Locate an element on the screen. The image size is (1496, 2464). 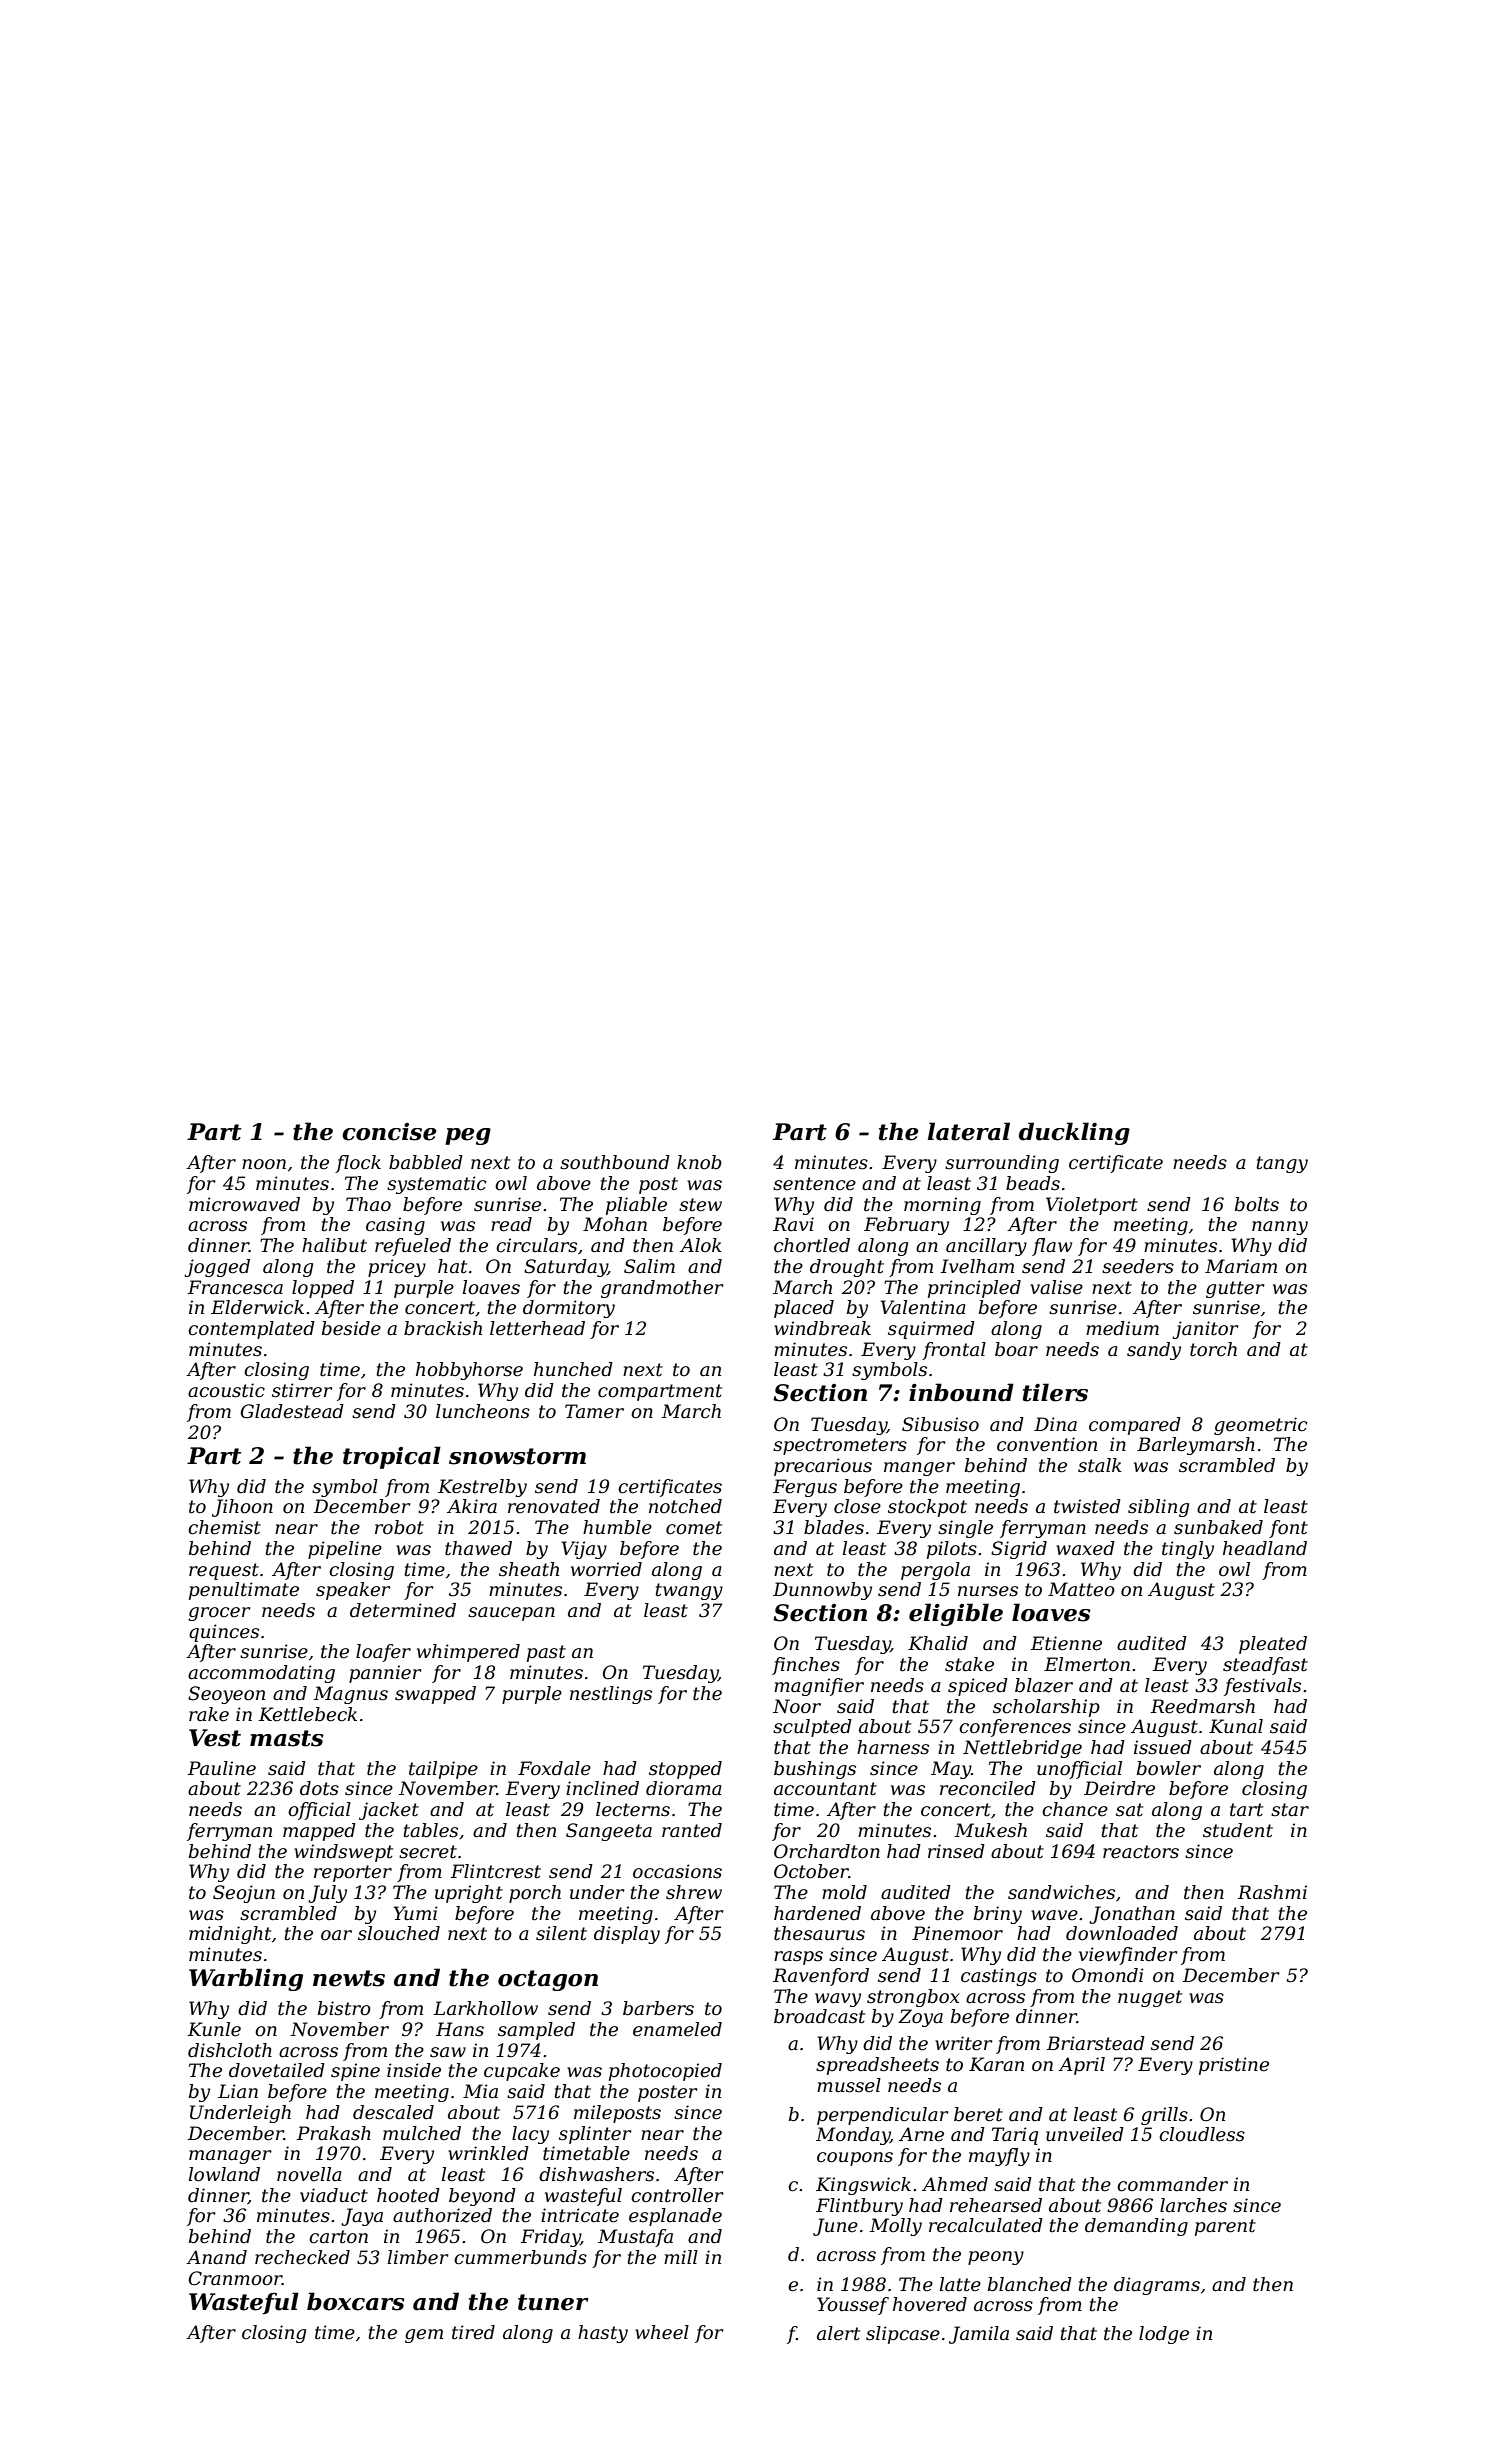
gem is located at coordinates (424, 2336).
